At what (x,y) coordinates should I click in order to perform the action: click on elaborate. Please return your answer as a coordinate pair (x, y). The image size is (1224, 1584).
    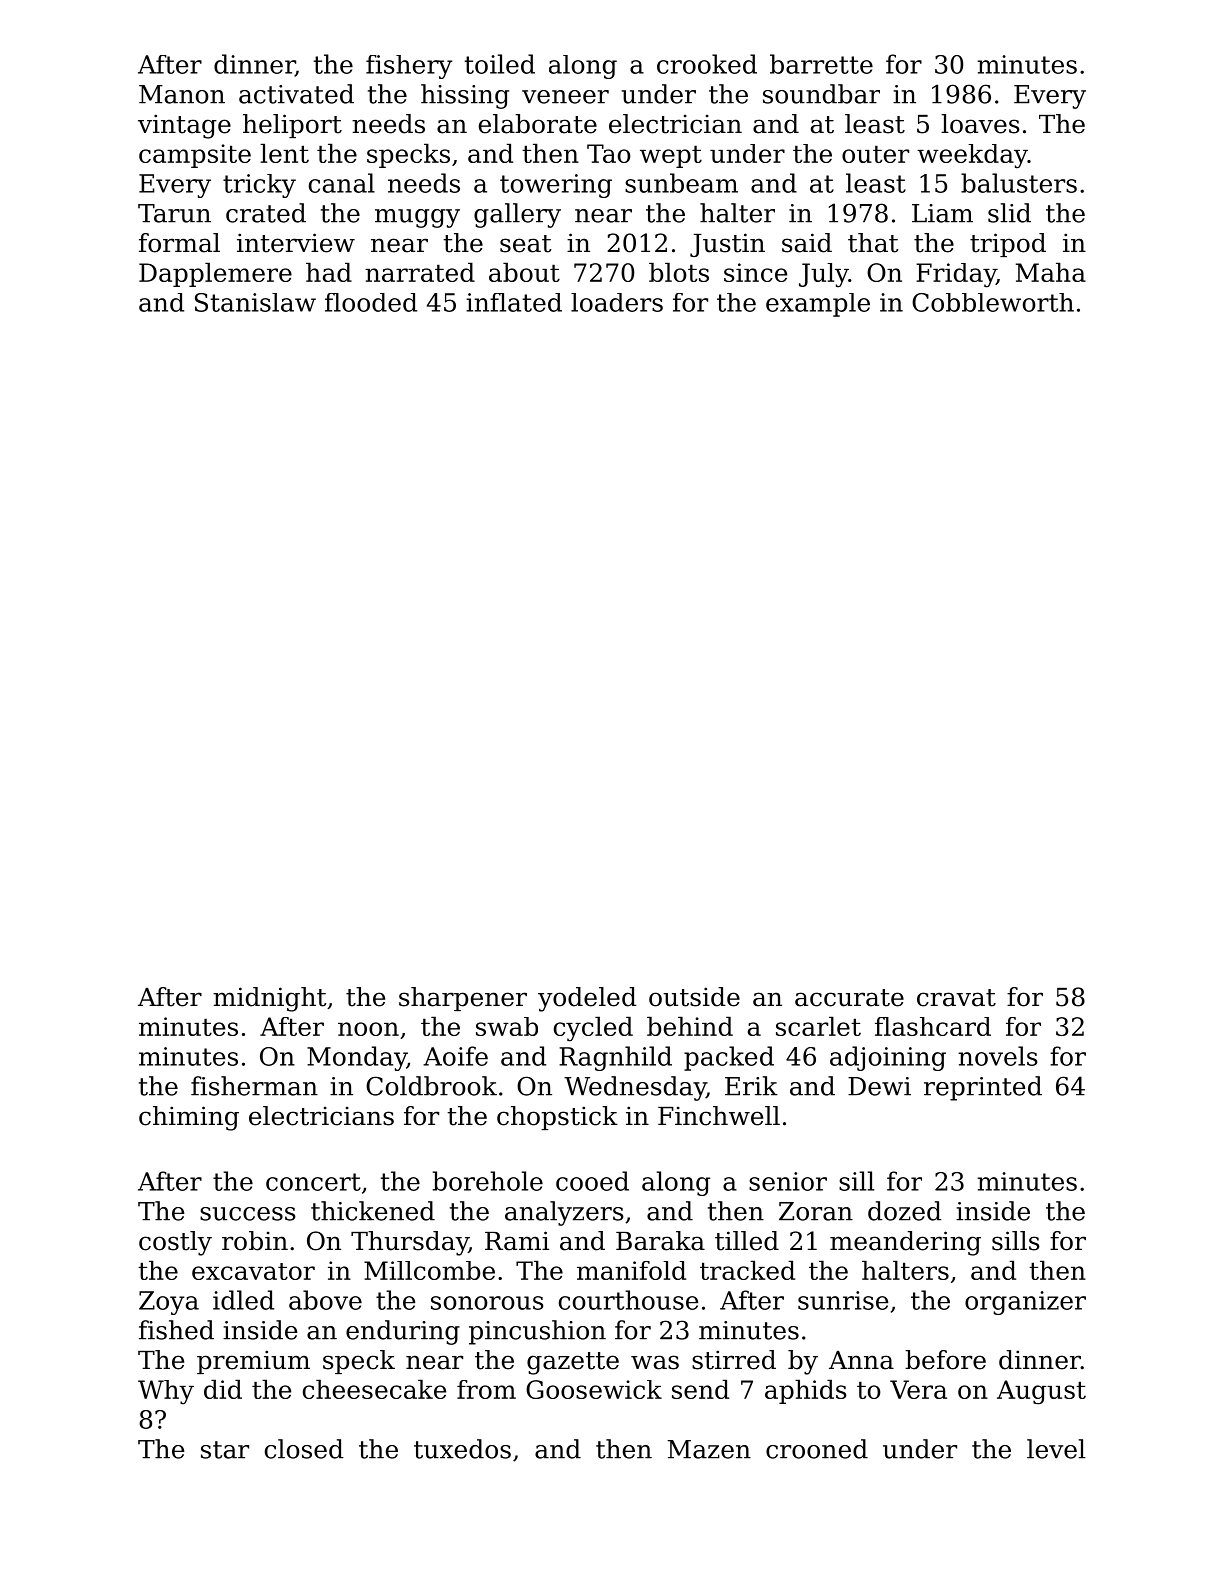
    Looking at the image, I should click on (538, 124).
